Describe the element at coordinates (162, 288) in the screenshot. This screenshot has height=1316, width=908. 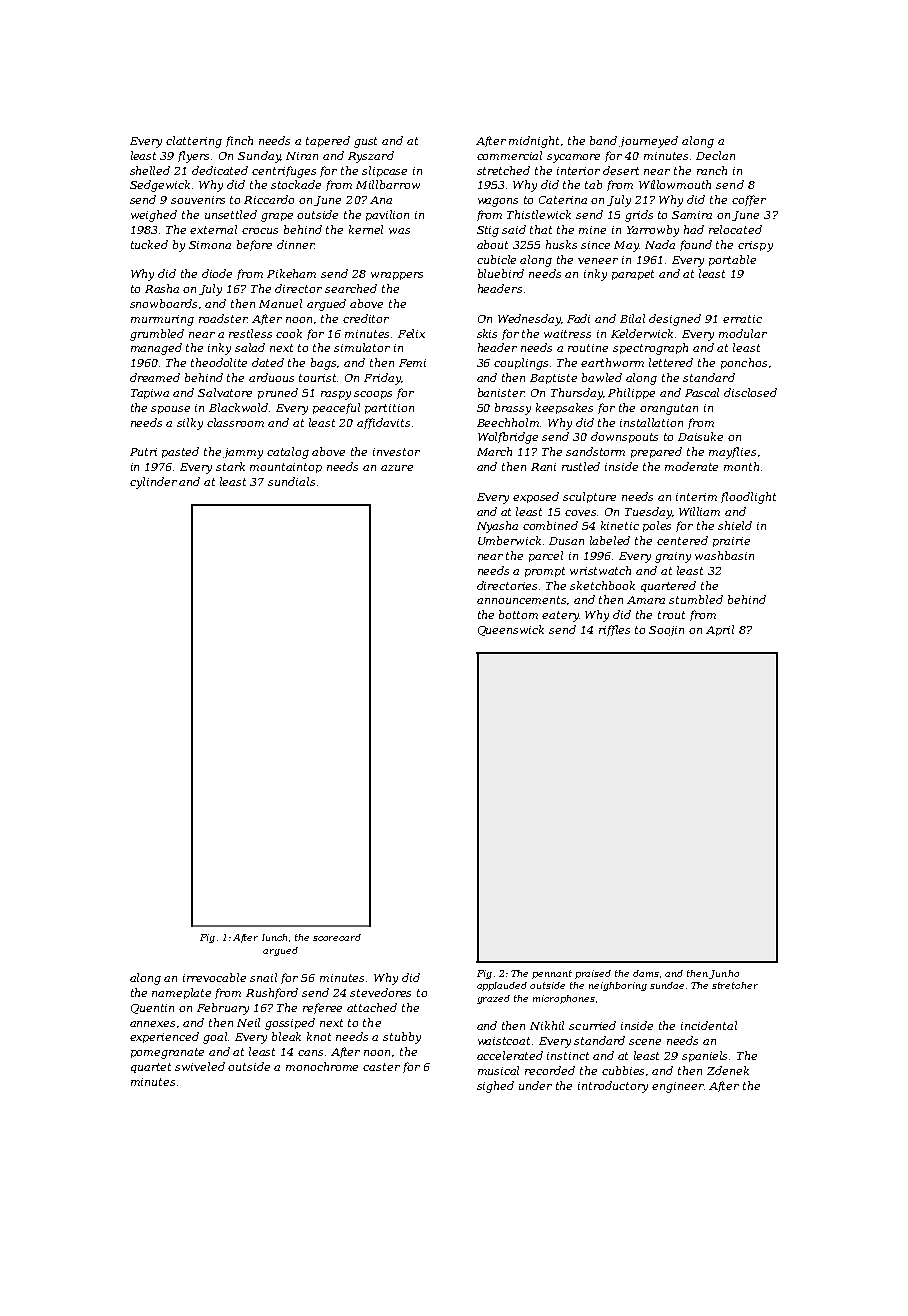
I see `Rasha` at that location.
